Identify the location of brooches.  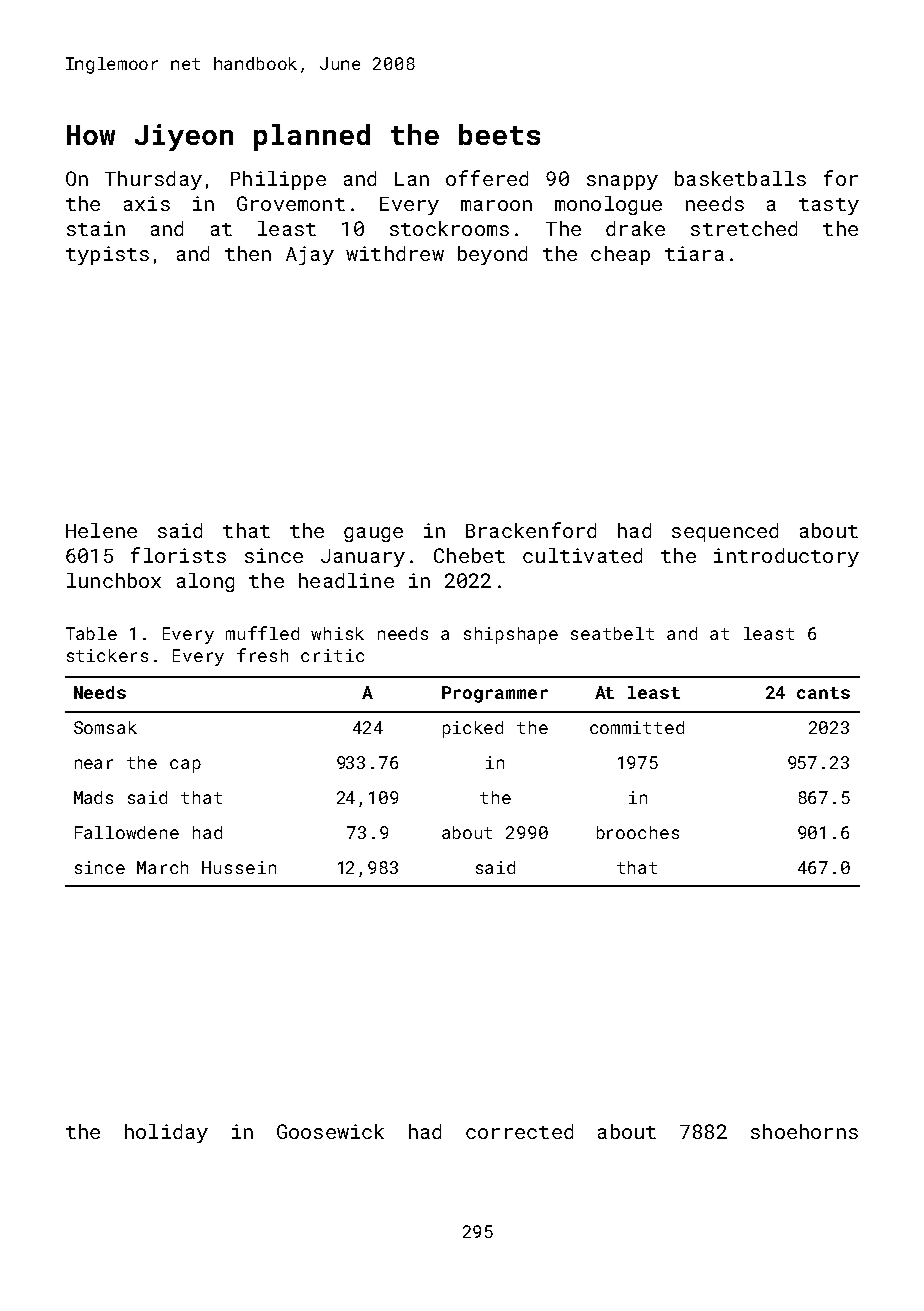
(638, 832).
